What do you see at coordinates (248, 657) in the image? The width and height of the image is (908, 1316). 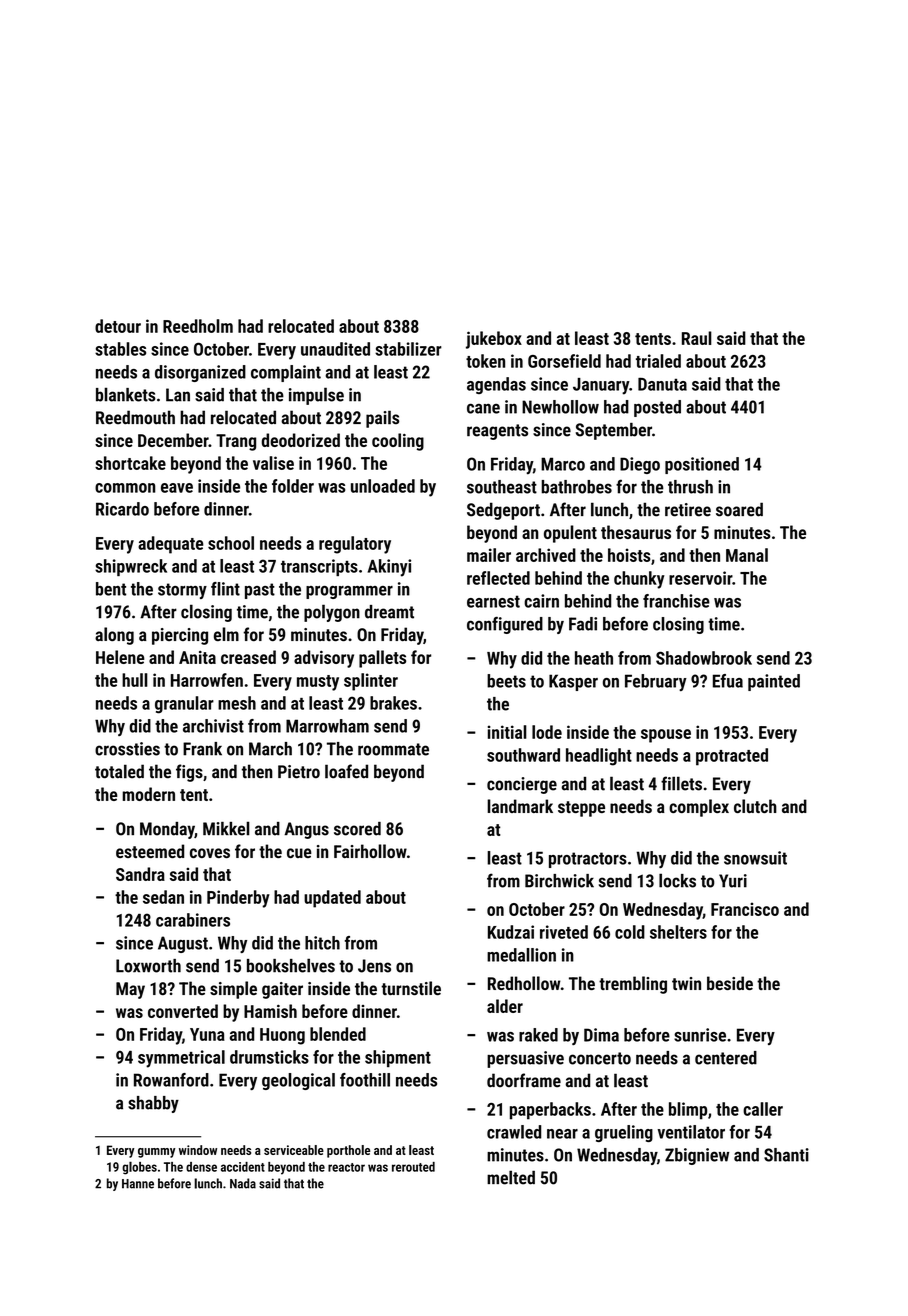 I see `creased` at bounding box center [248, 657].
